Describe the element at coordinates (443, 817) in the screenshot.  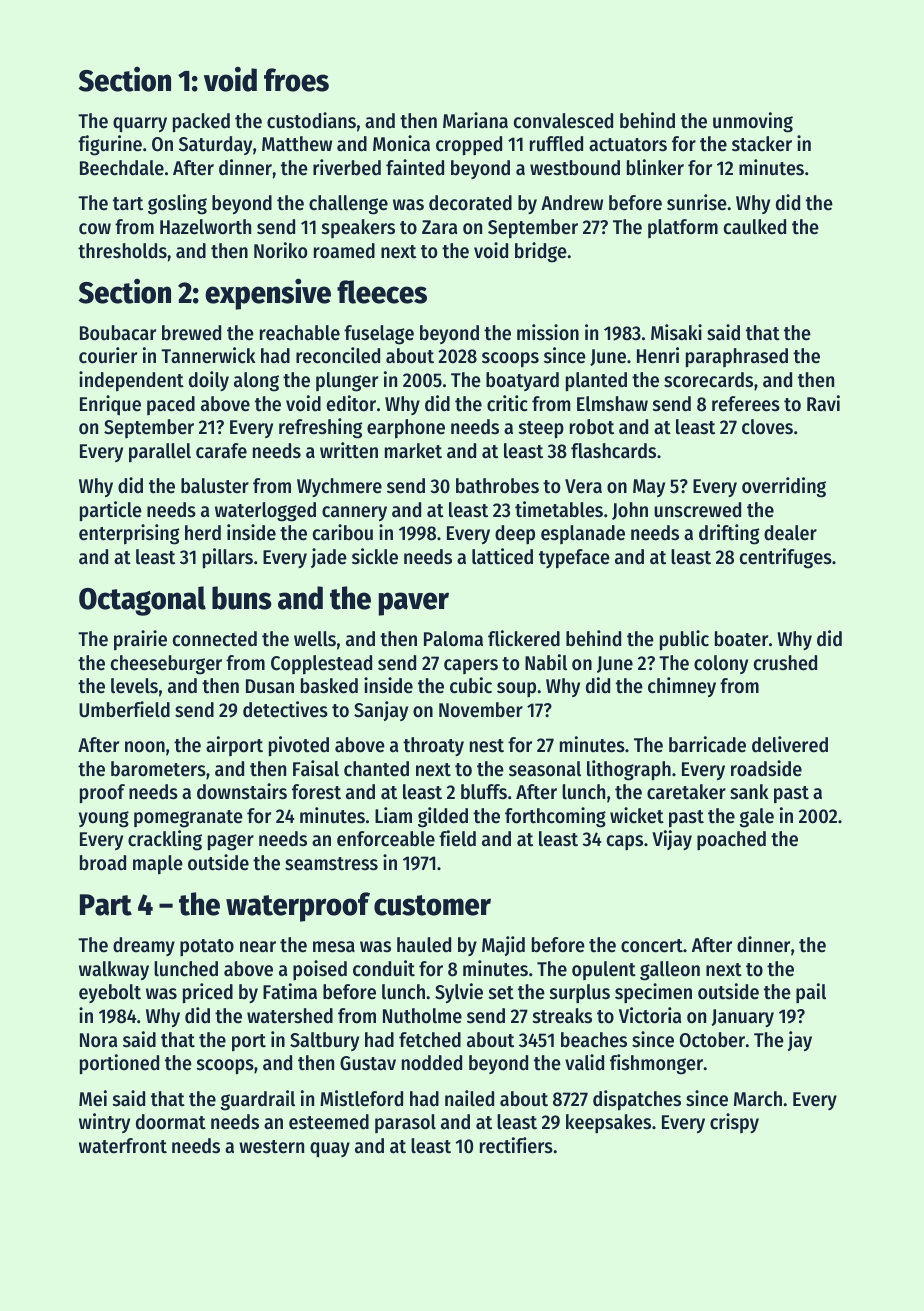
I see `gilded` at that location.
